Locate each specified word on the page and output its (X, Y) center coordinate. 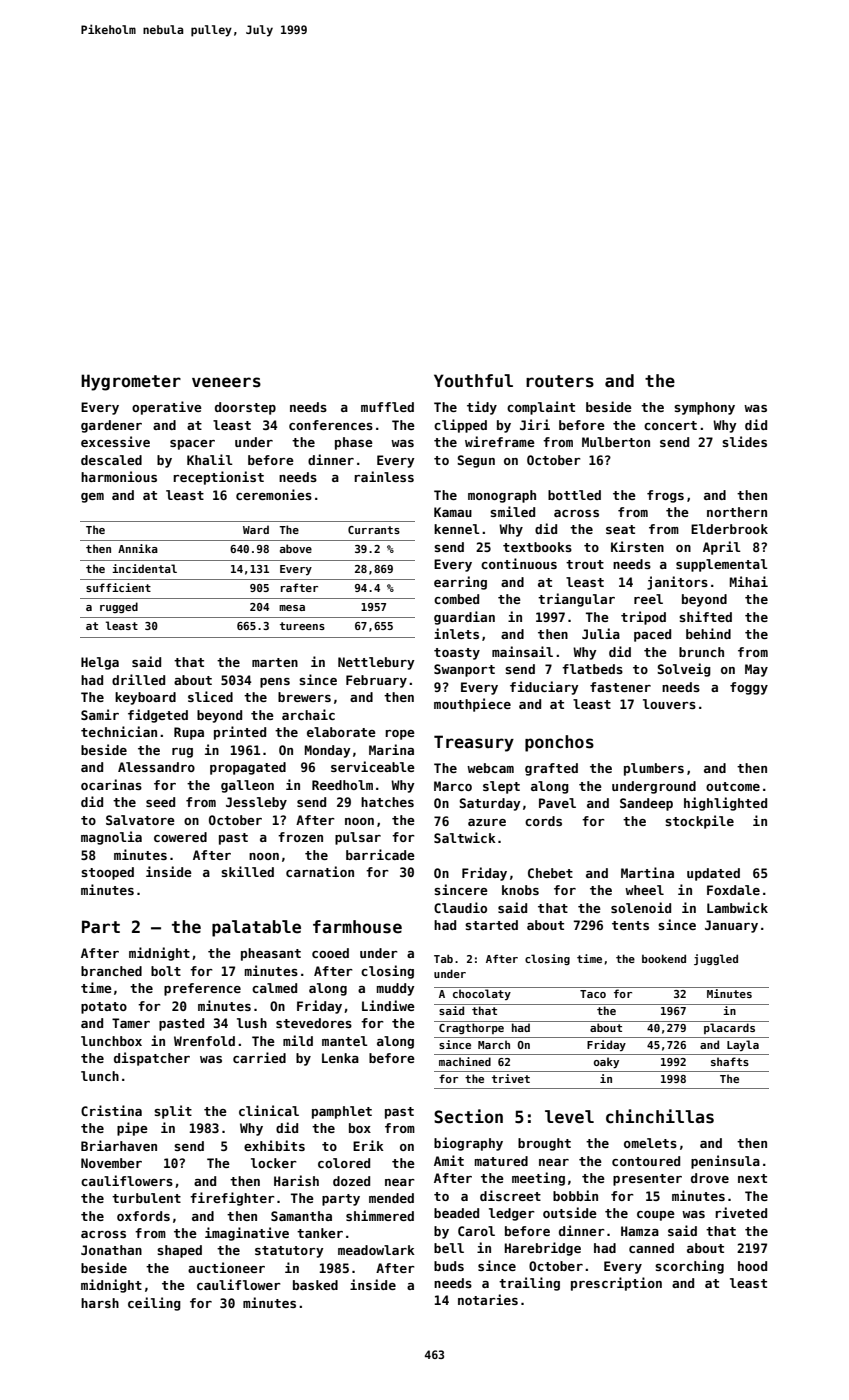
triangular (576, 600)
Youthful (473, 380)
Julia (601, 633)
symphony (704, 408)
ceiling (154, 1304)
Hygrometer (131, 382)
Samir (100, 714)
